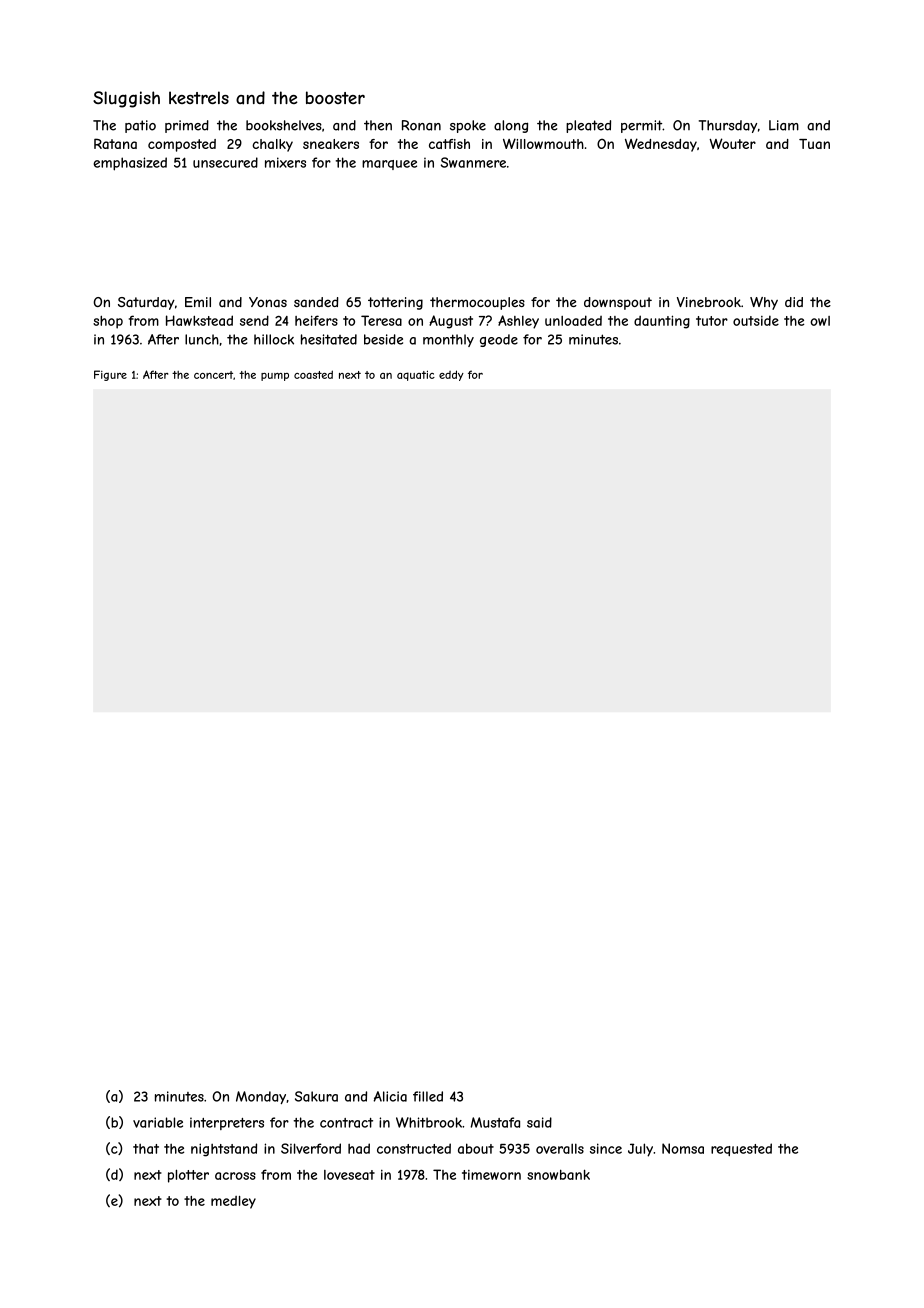  I want to click on concert, so click(213, 375).
